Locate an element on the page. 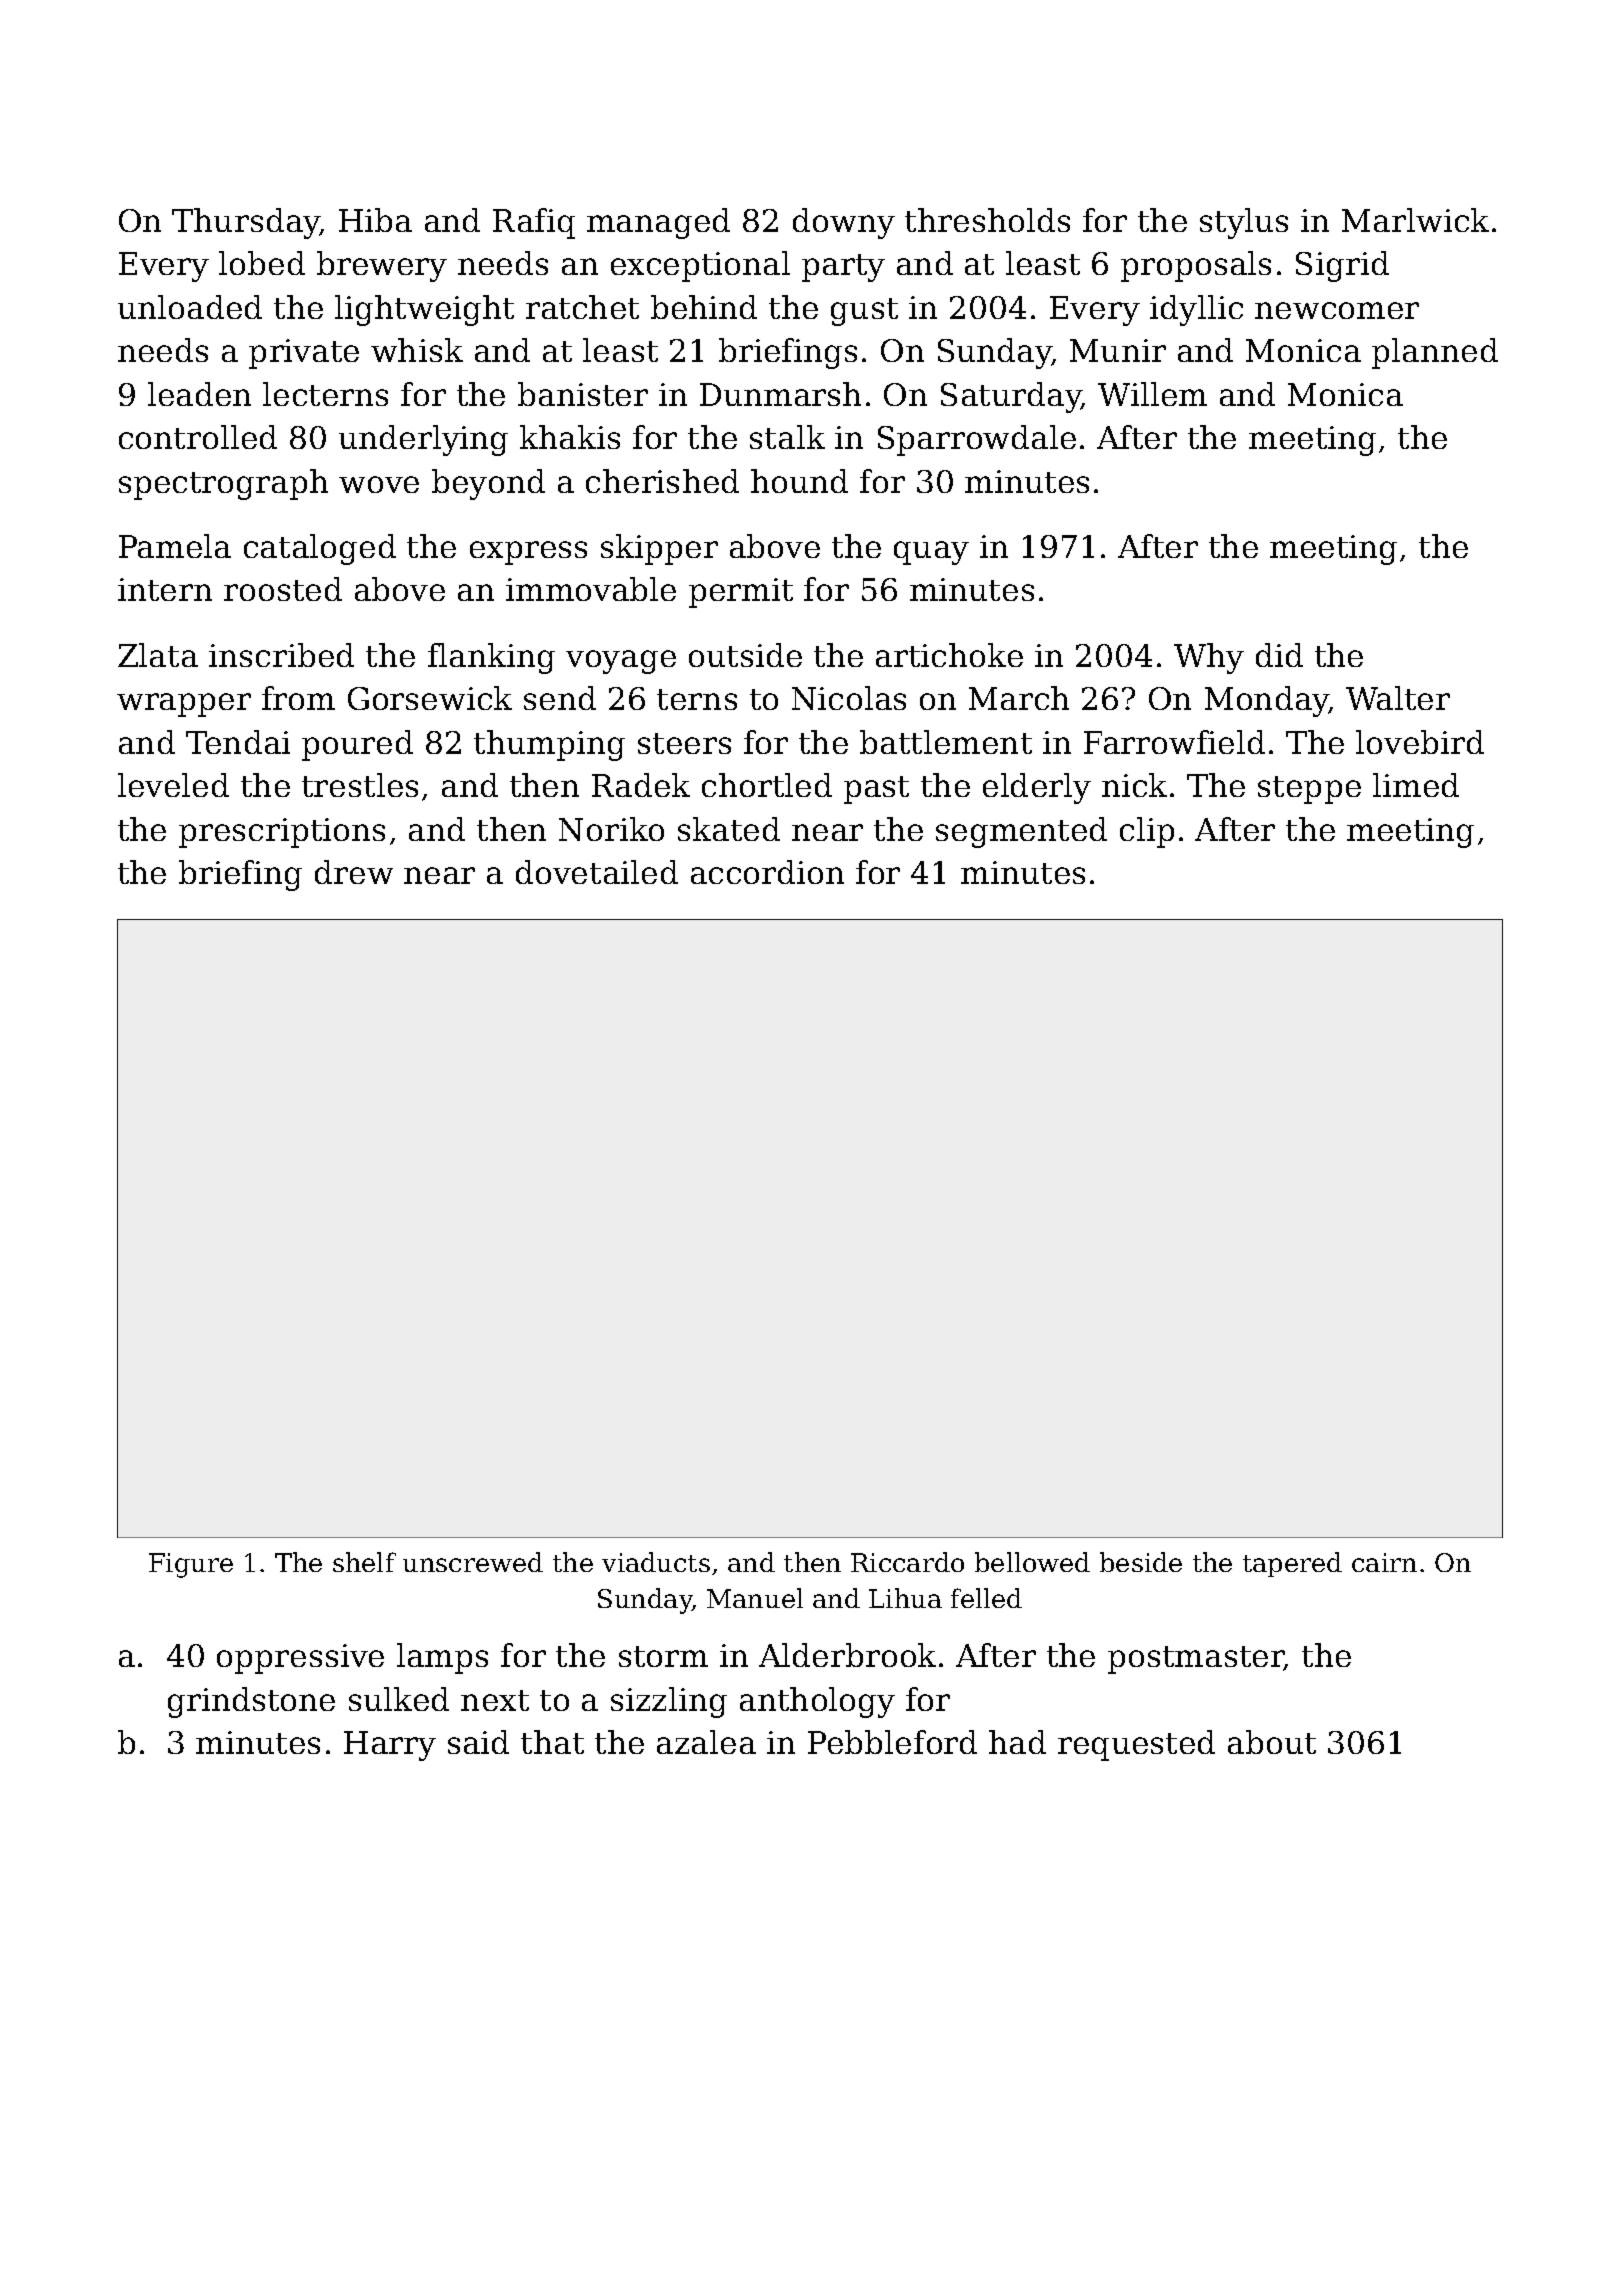 This image has width=1620, height=2292. lobed is located at coordinates (262, 263).
